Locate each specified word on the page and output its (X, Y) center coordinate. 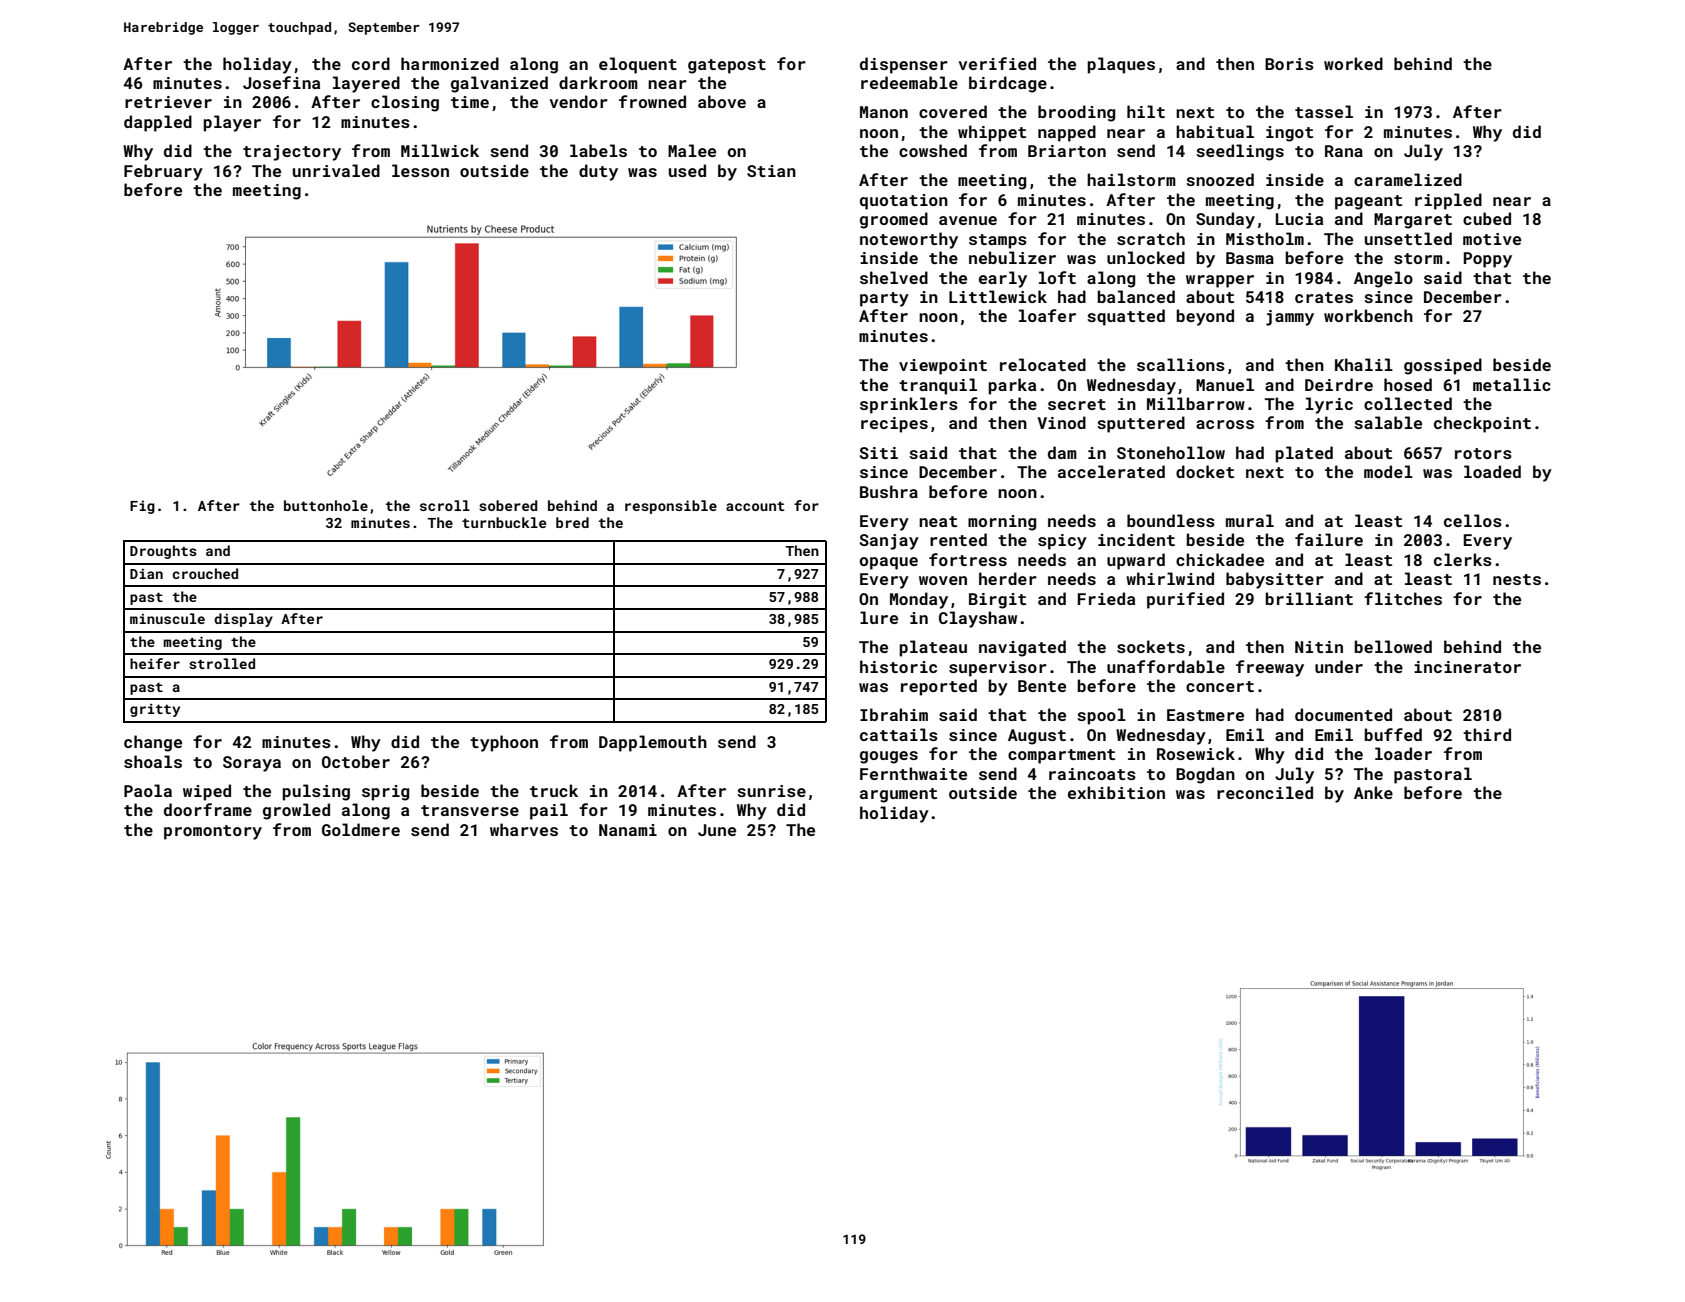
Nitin (1319, 647)
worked (1353, 63)
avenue (968, 220)
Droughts (163, 552)
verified (997, 63)
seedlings (1240, 152)
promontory (213, 832)
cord (371, 63)
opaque (888, 563)
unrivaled (336, 170)
